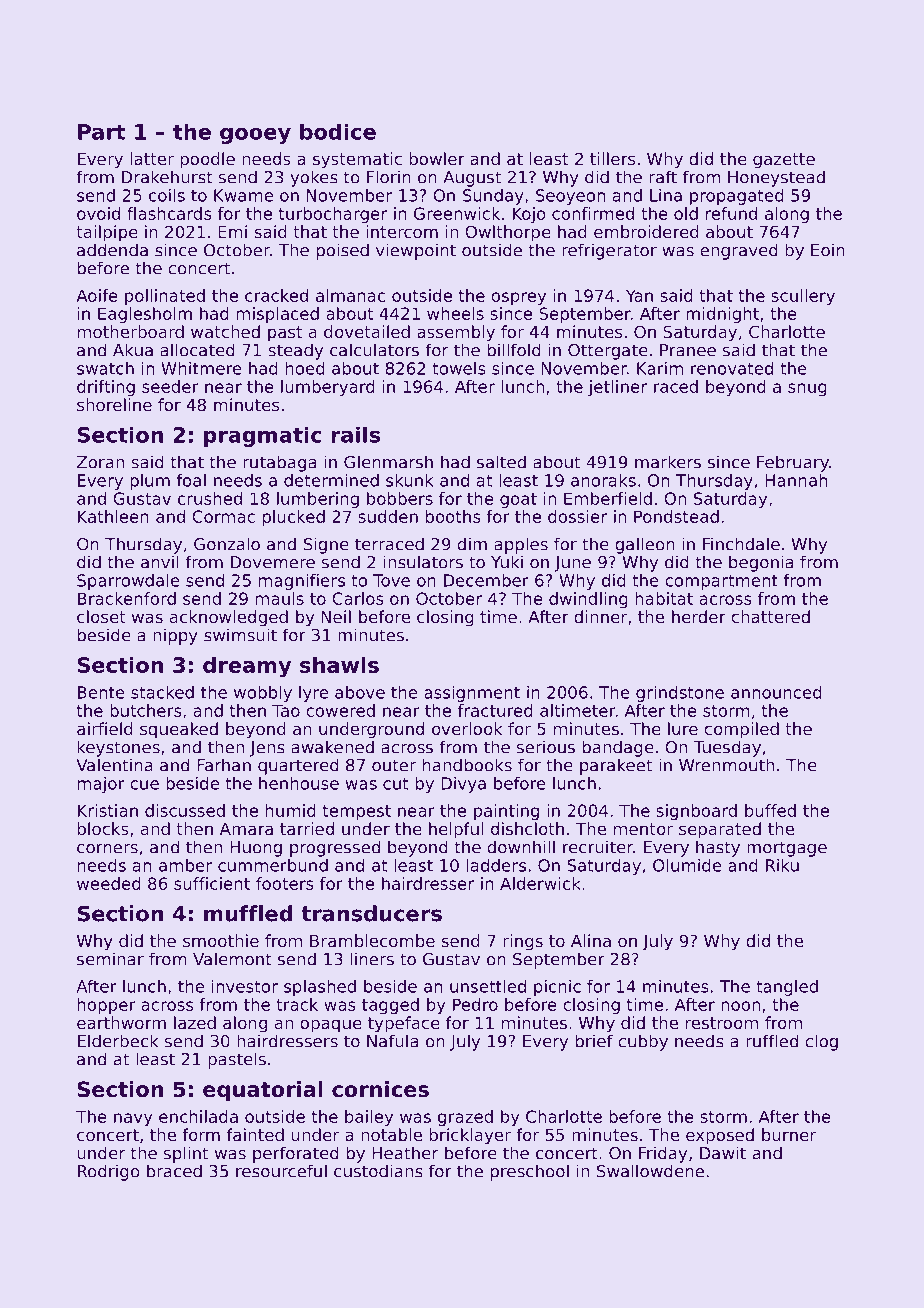 This page has height=1308, width=924. What do you see at coordinates (152, 158) in the page?
I see `latter` at bounding box center [152, 158].
